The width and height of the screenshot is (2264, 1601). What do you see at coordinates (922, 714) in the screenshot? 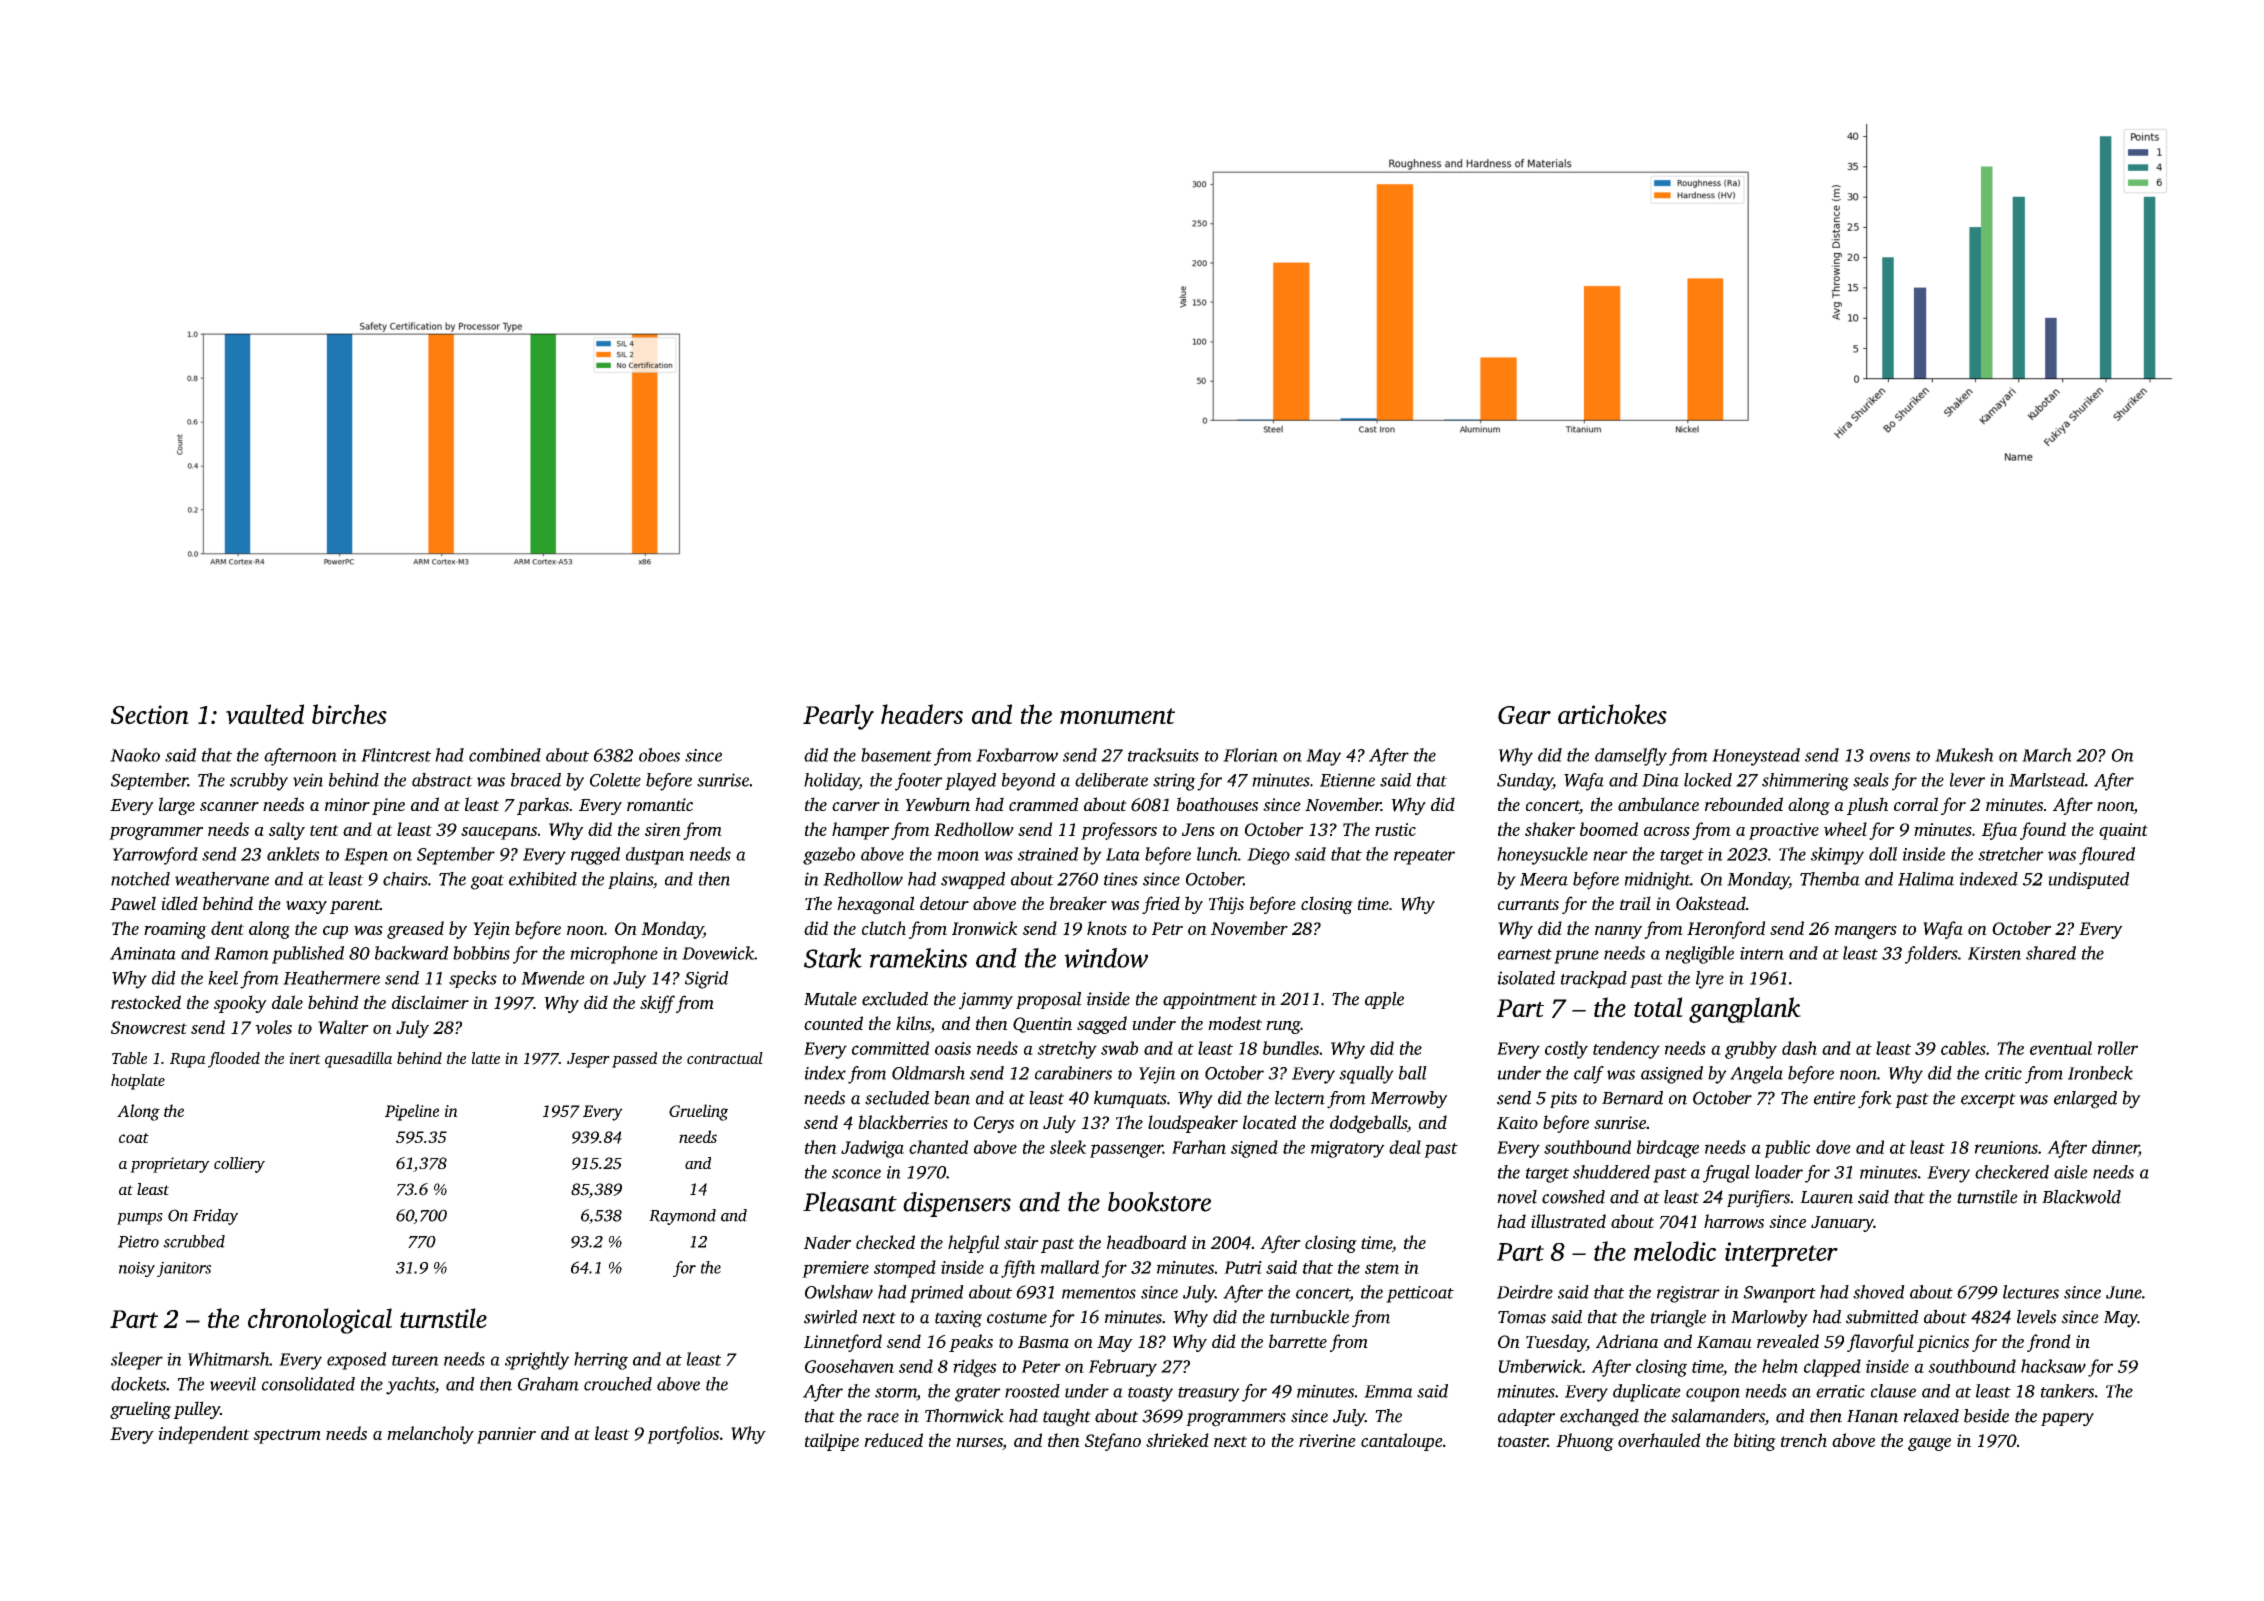
I see `headers` at bounding box center [922, 714].
